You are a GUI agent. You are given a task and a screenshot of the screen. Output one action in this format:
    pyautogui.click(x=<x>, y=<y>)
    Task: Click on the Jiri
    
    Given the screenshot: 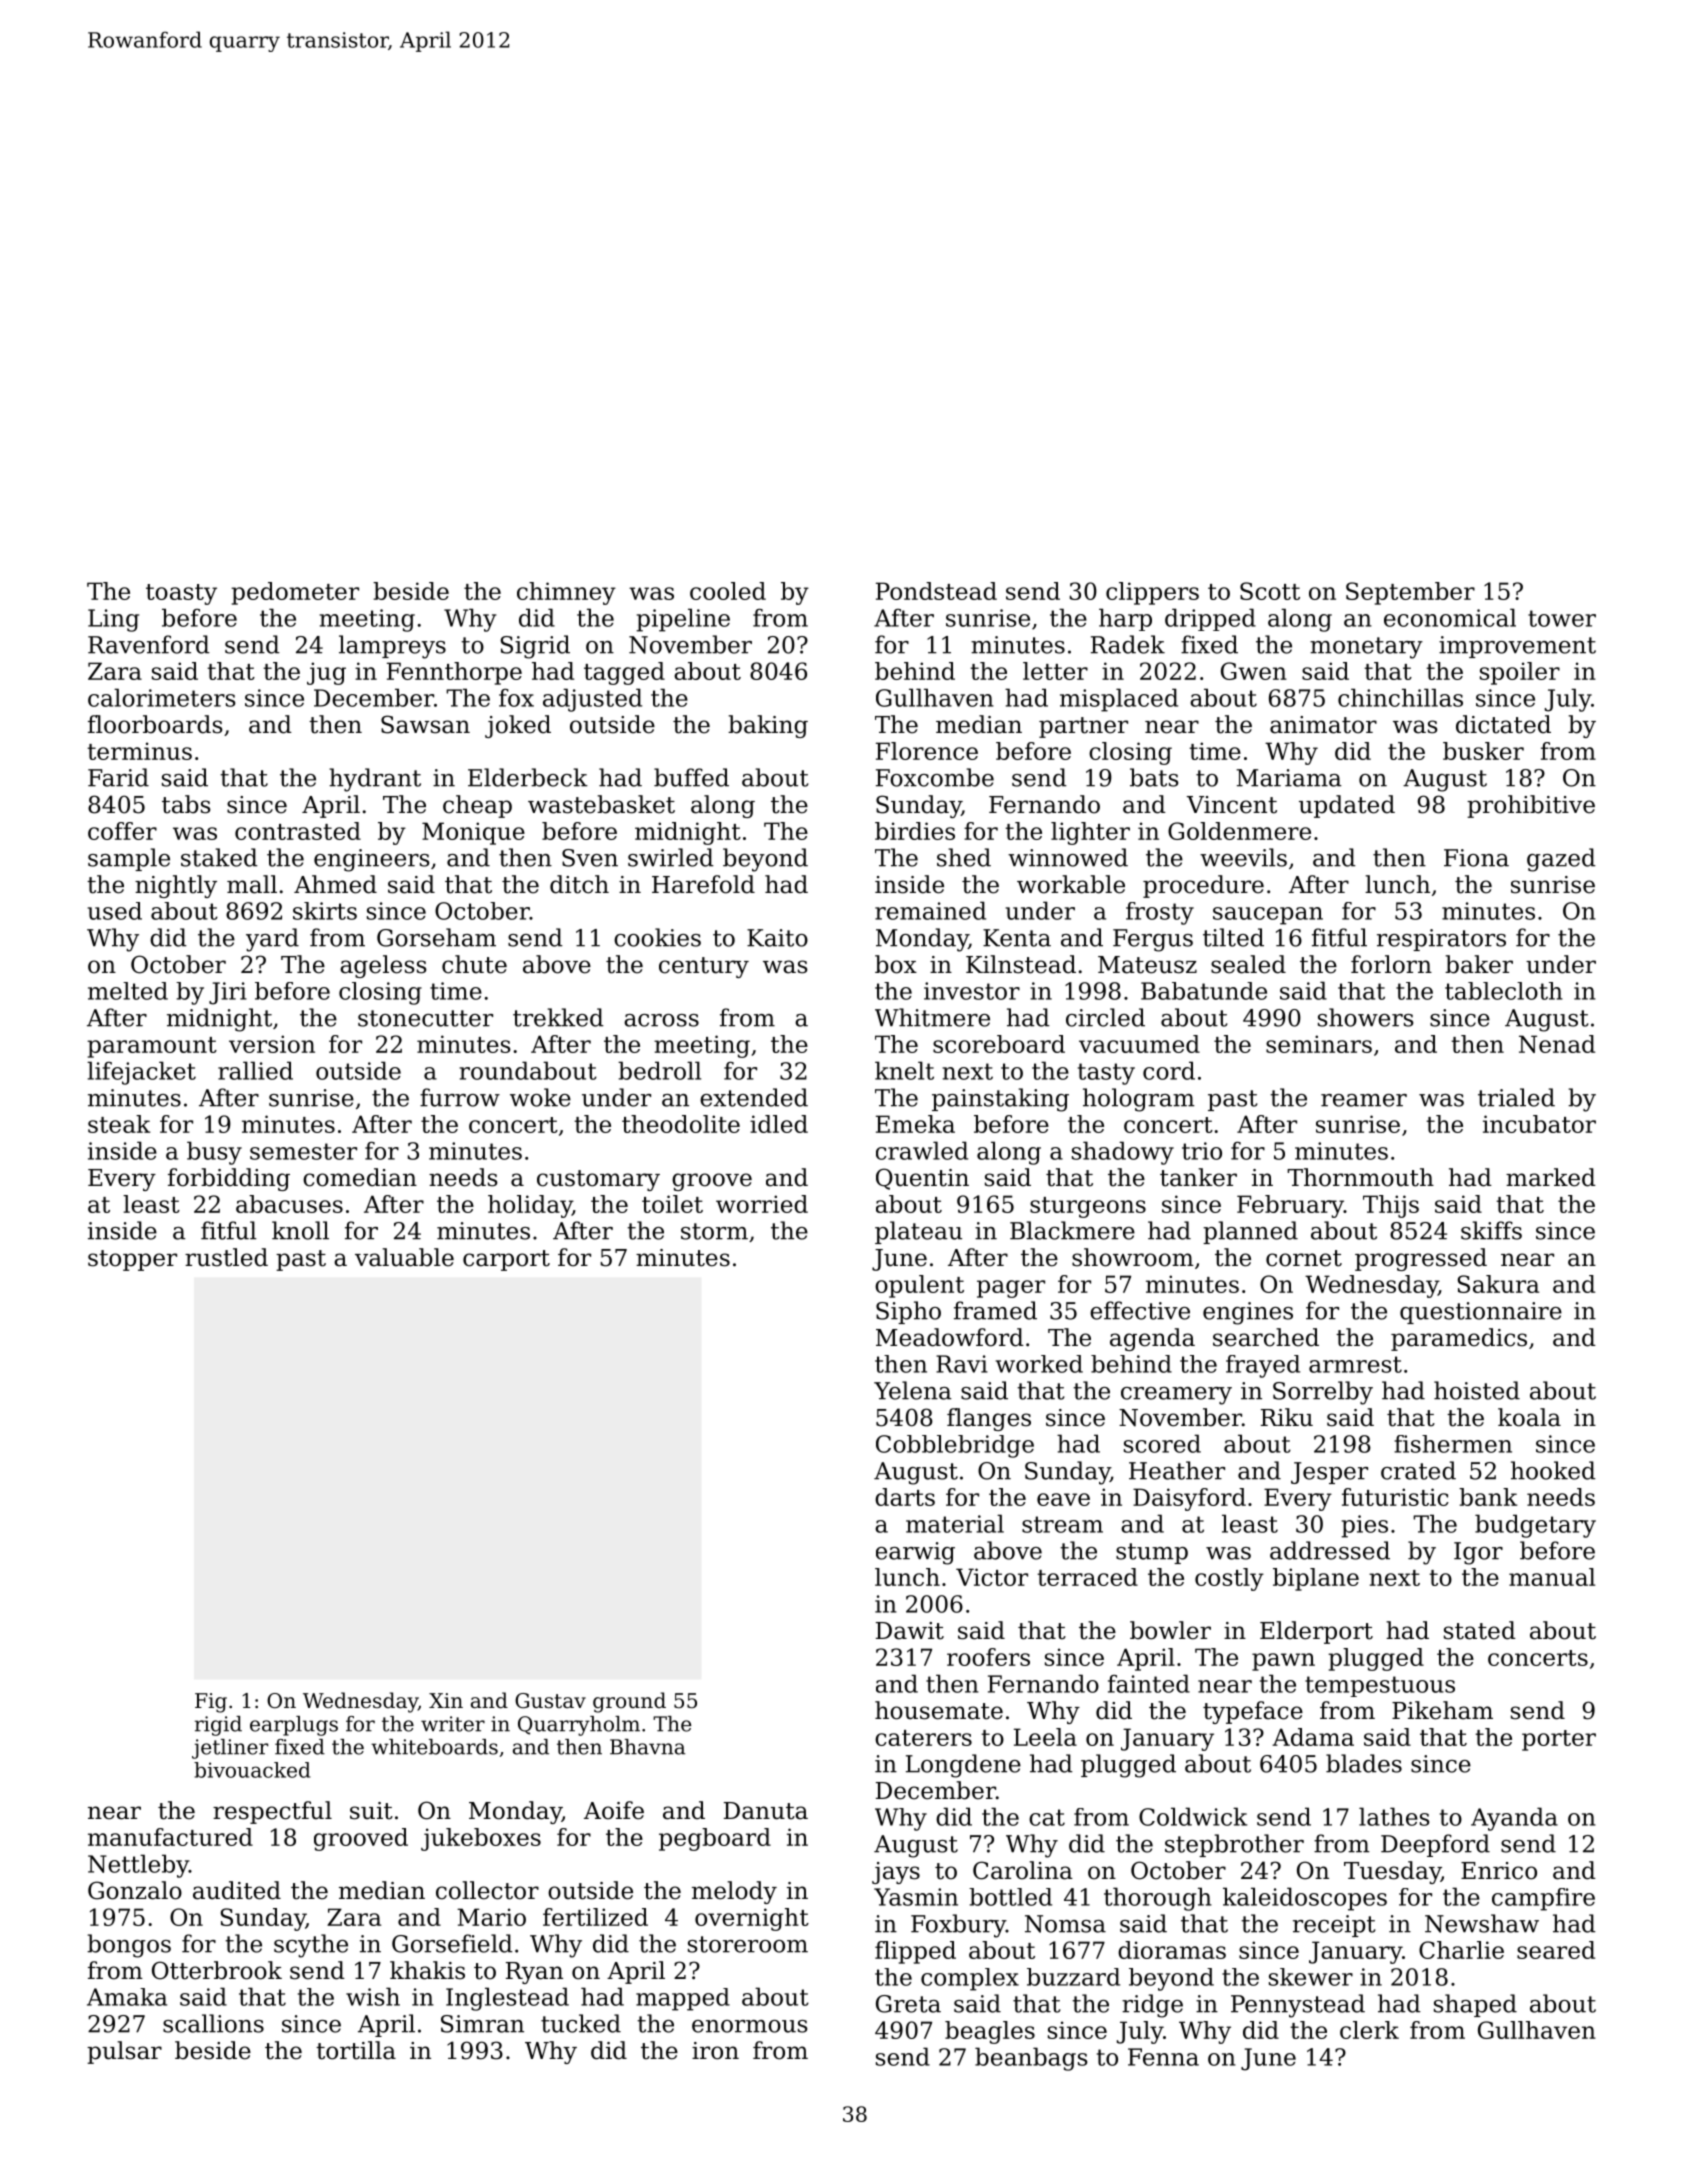 What is the action you would take?
    pyautogui.click(x=228, y=993)
